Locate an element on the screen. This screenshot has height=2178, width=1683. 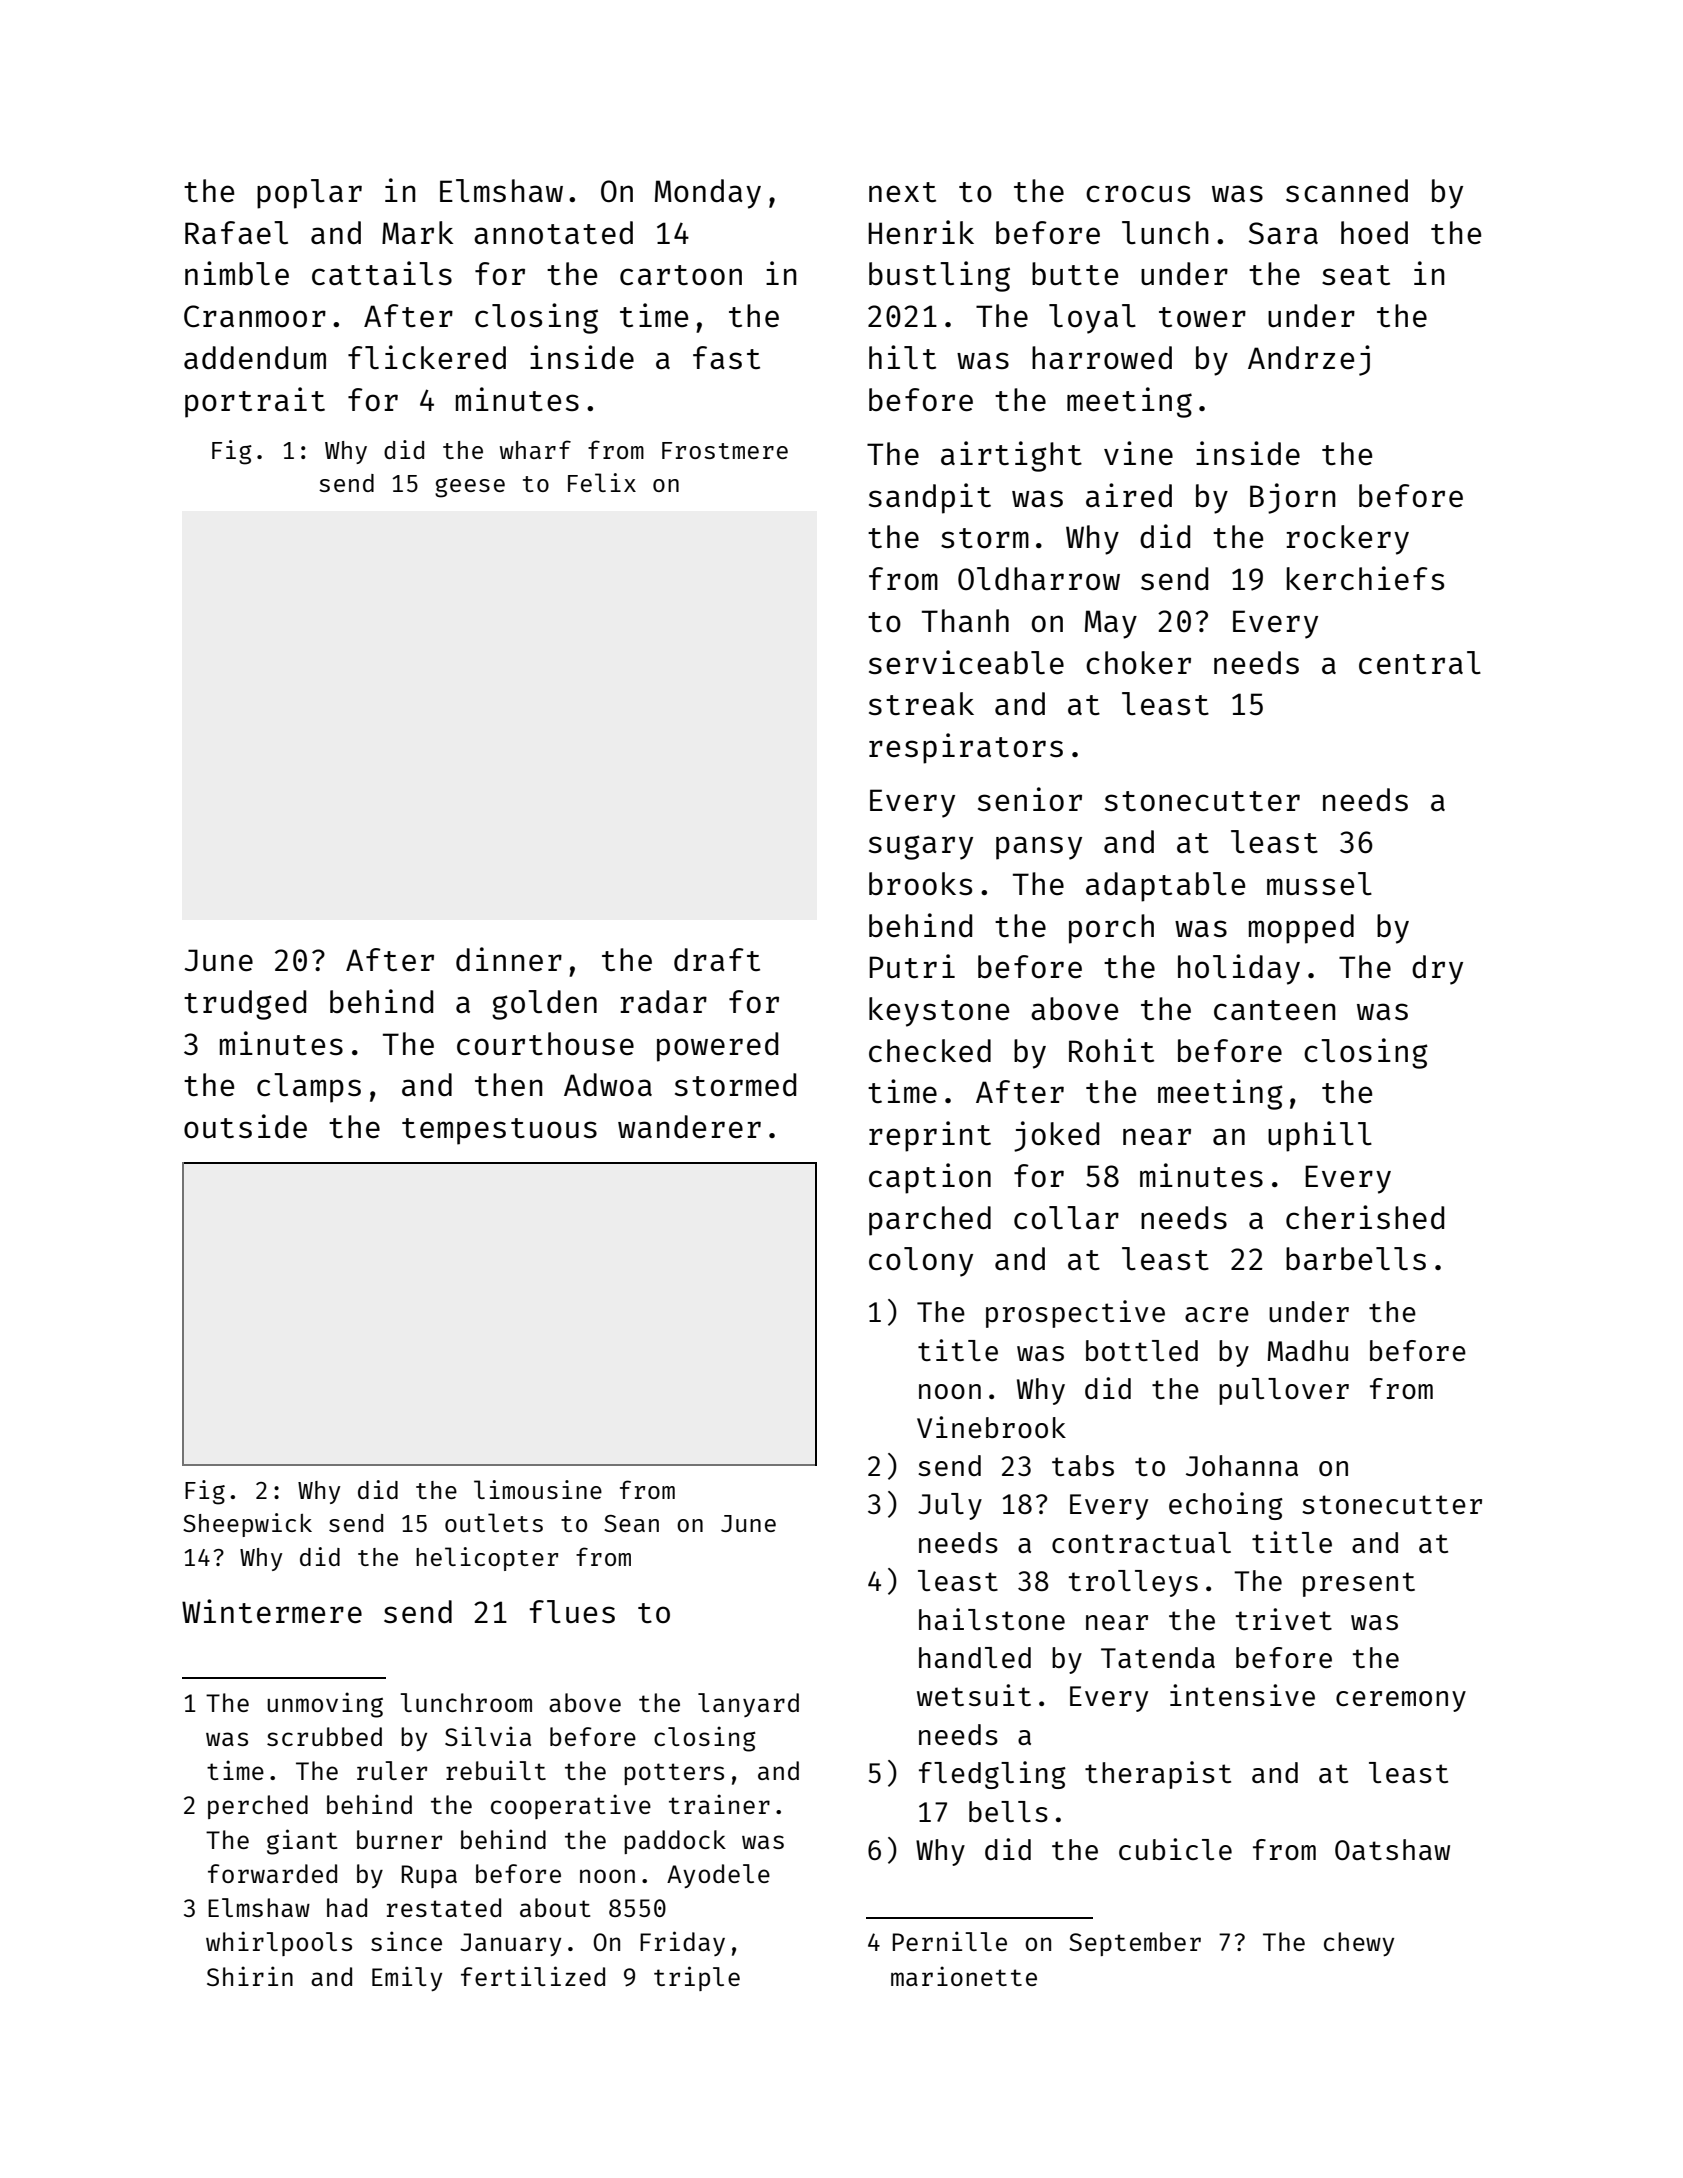
tempestuous is located at coordinates (499, 1131).
